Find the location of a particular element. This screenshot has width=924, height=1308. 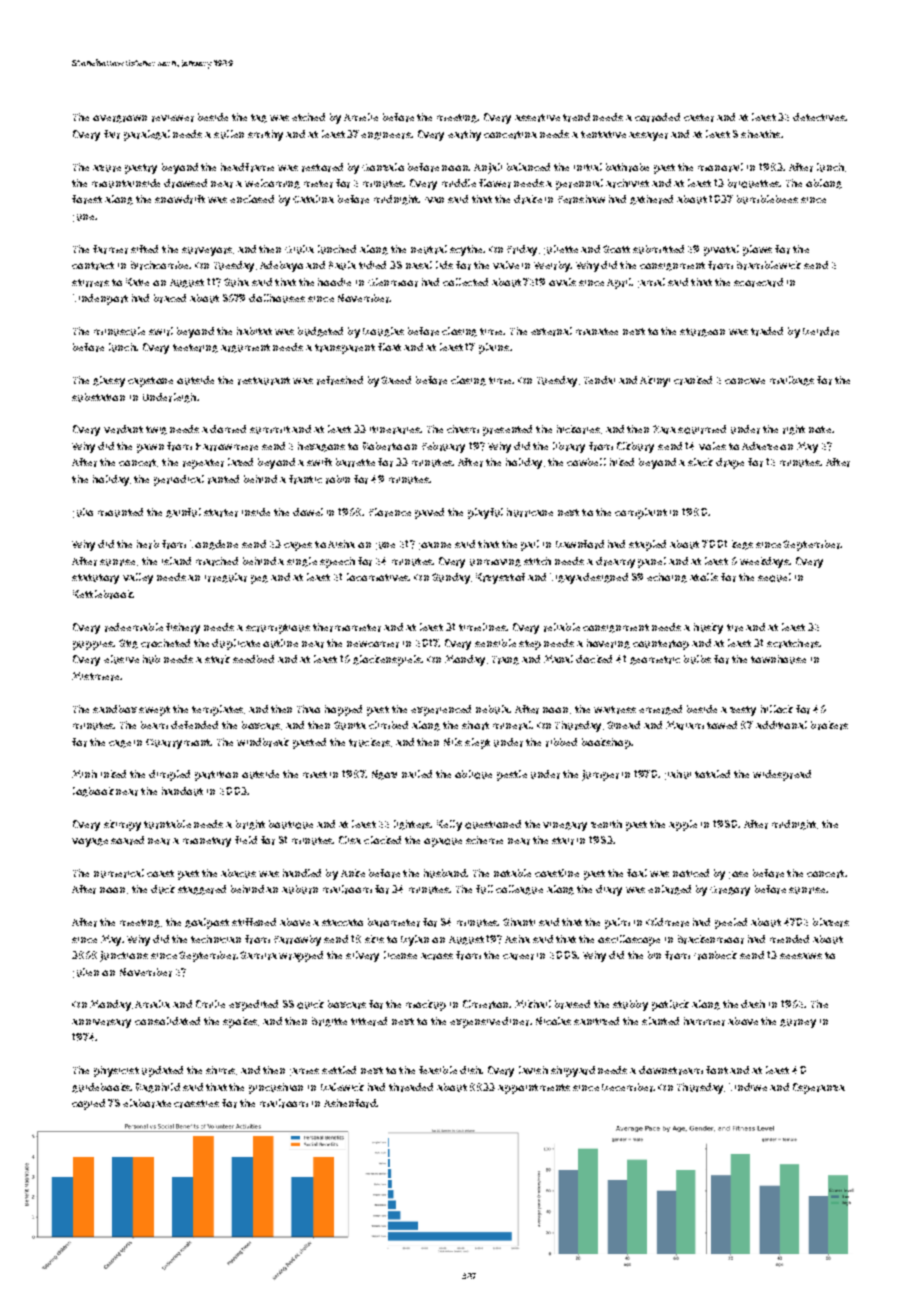

anniversary is located at coordinates (101, 1023).
